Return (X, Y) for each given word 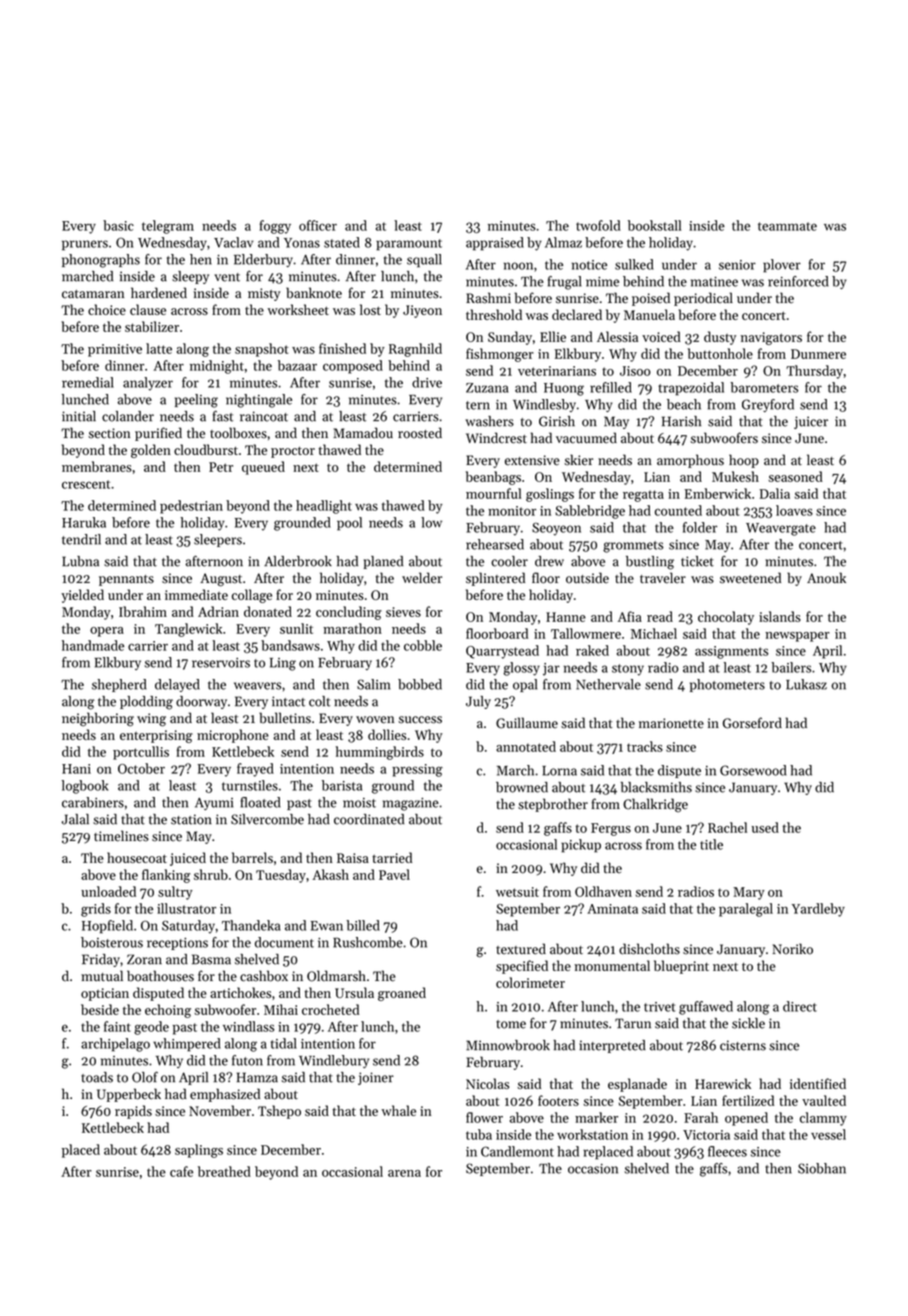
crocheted (330, 1009)
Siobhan (822, 1168)
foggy (275, 227)
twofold (598, 225)
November (220, 1110)
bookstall (654, 225)
